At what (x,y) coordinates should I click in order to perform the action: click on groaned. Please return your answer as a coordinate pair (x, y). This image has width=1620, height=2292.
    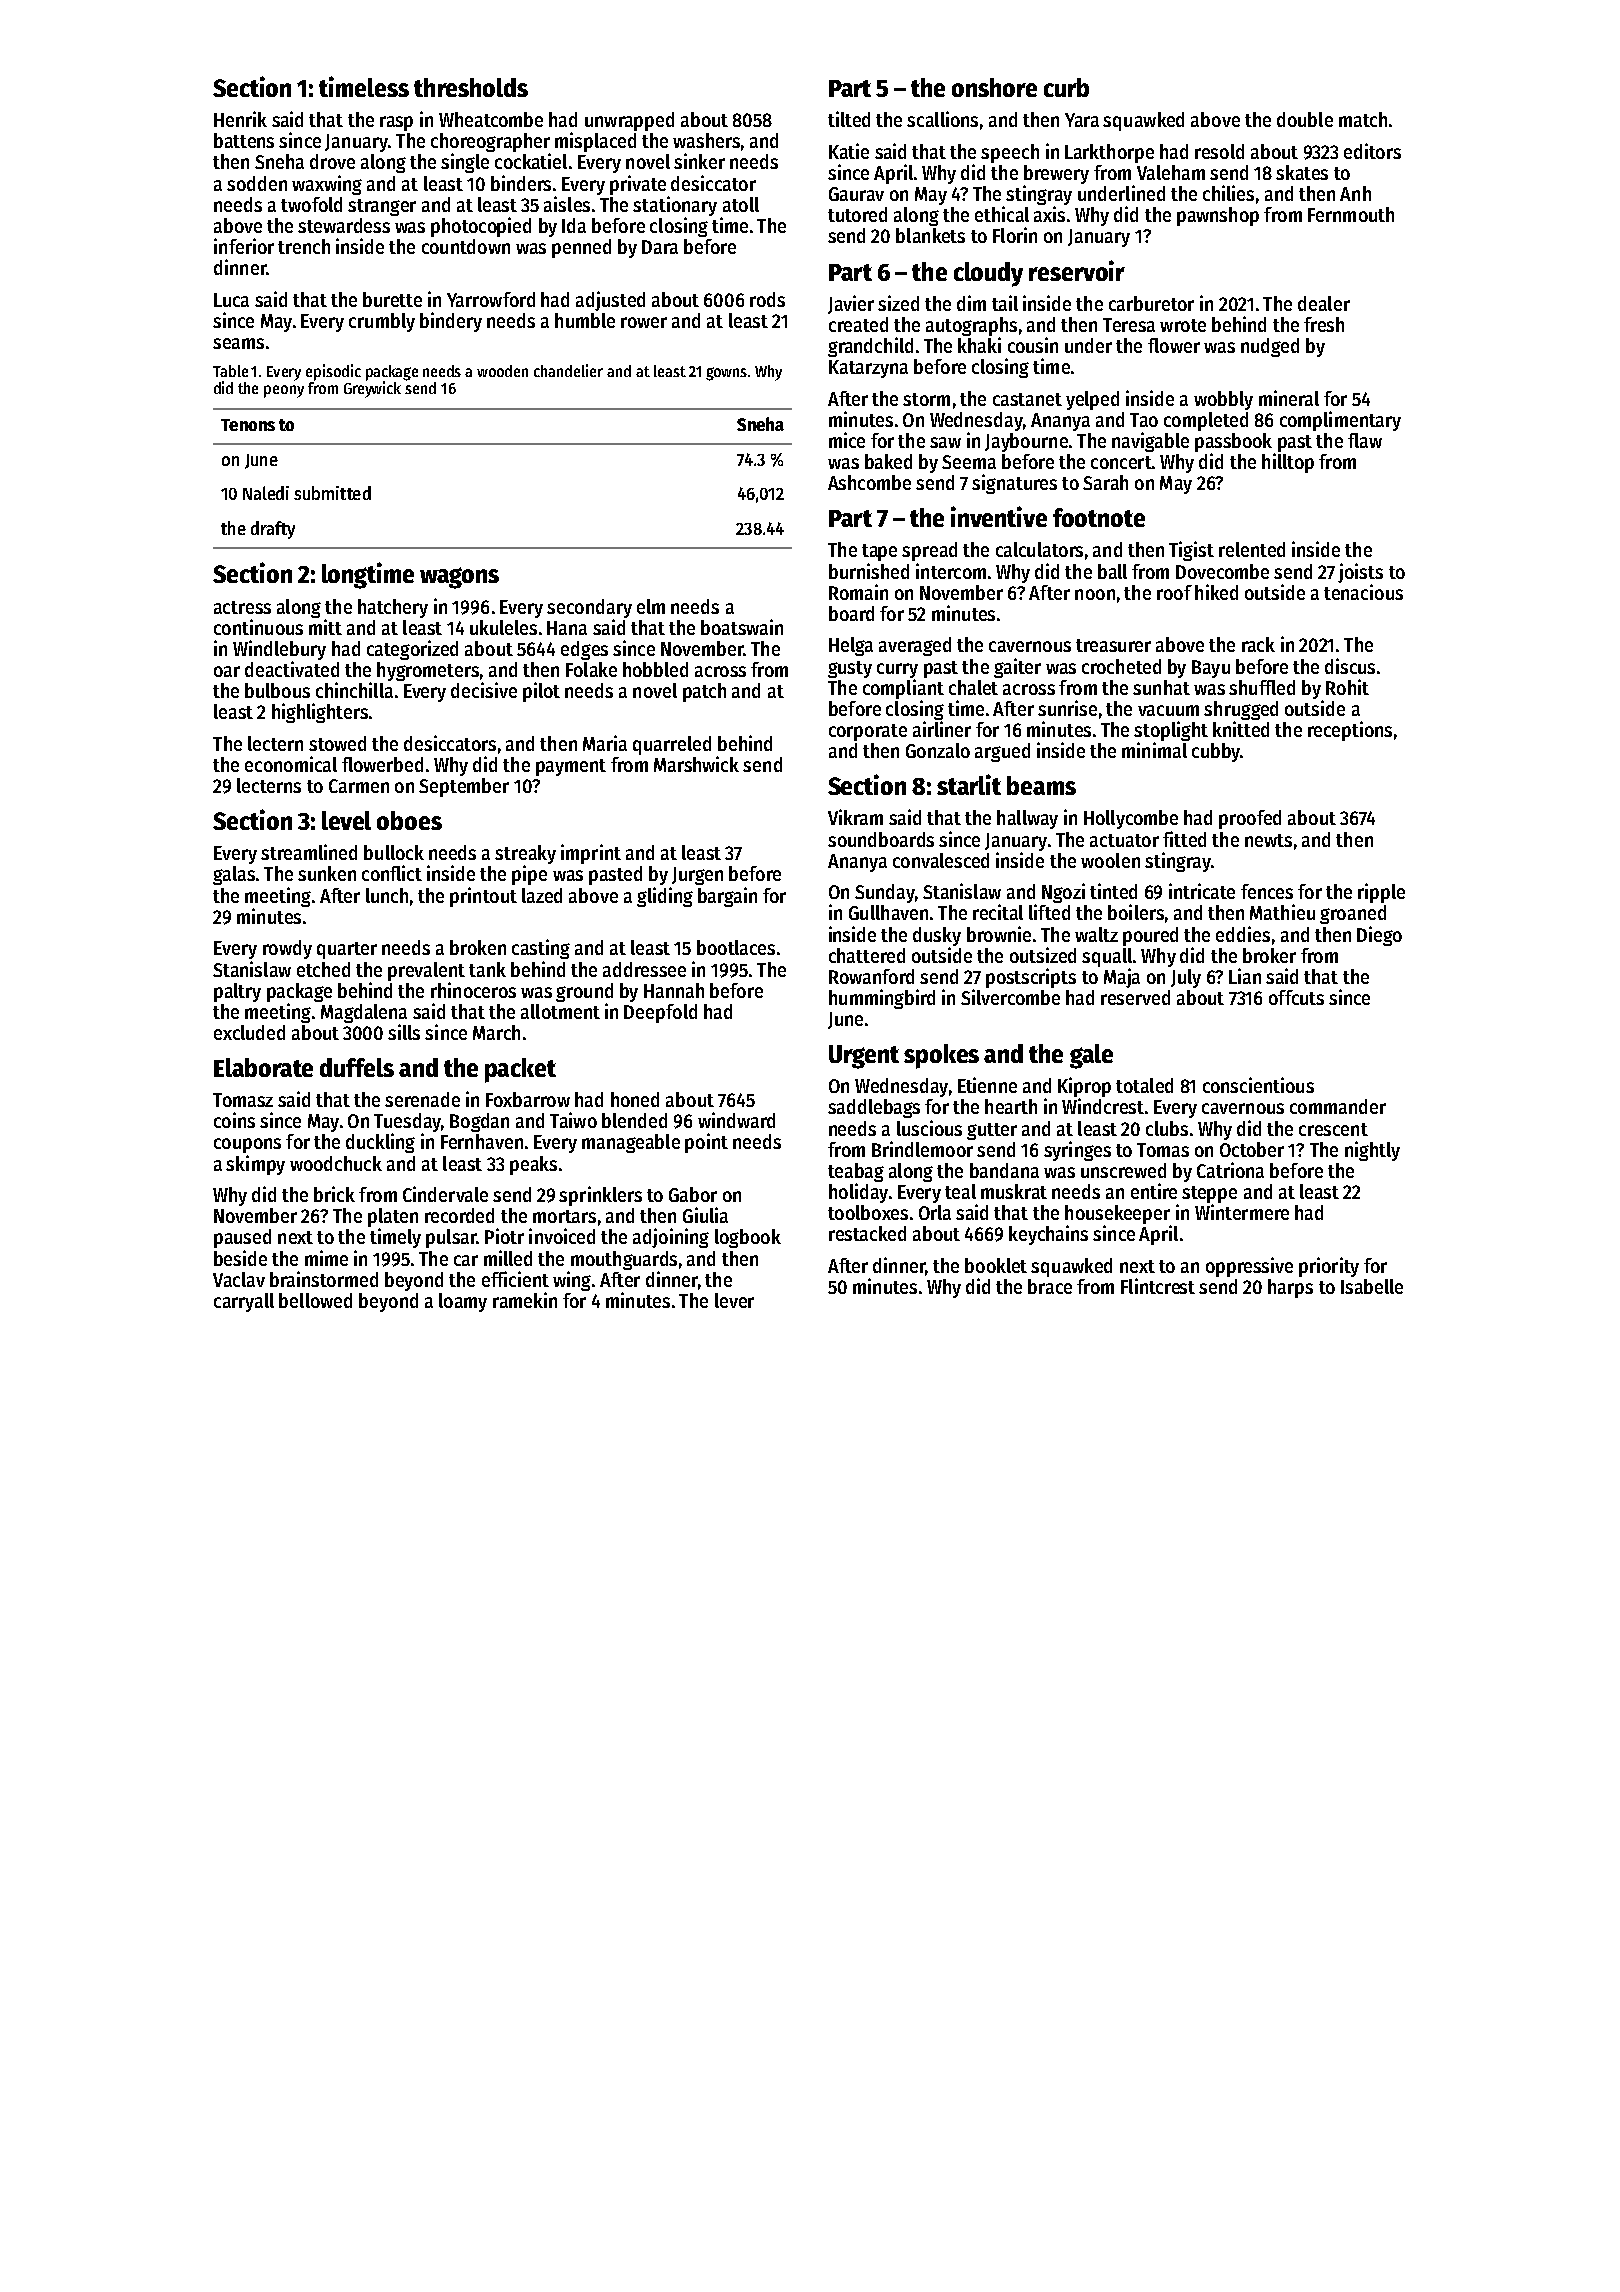
    Looking at the image, I should click on (1353, 914).
